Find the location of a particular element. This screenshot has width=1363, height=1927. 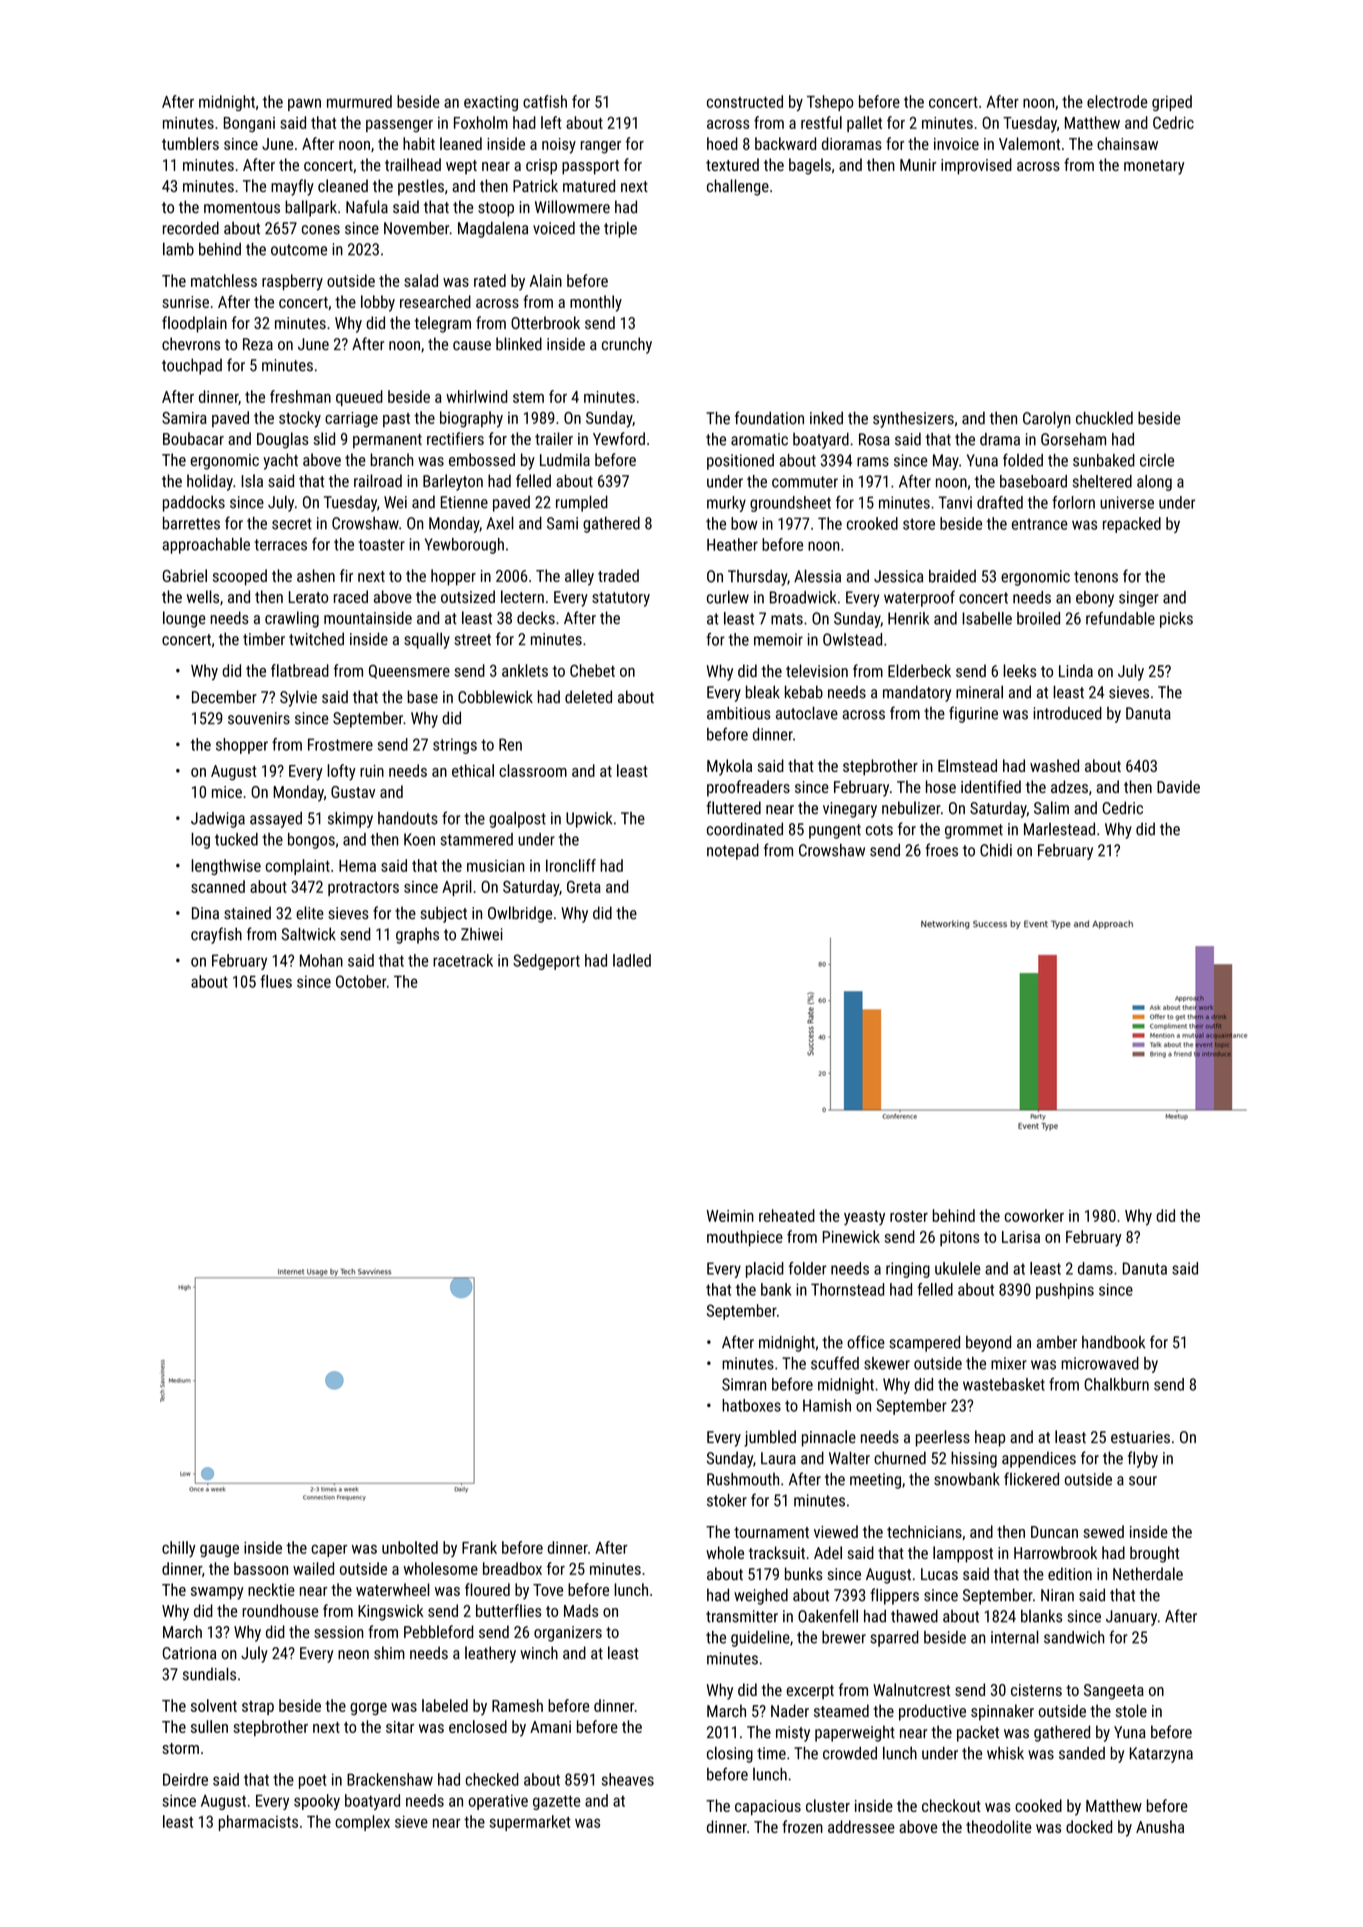

electrode is located at coordinates (1117, 101).
